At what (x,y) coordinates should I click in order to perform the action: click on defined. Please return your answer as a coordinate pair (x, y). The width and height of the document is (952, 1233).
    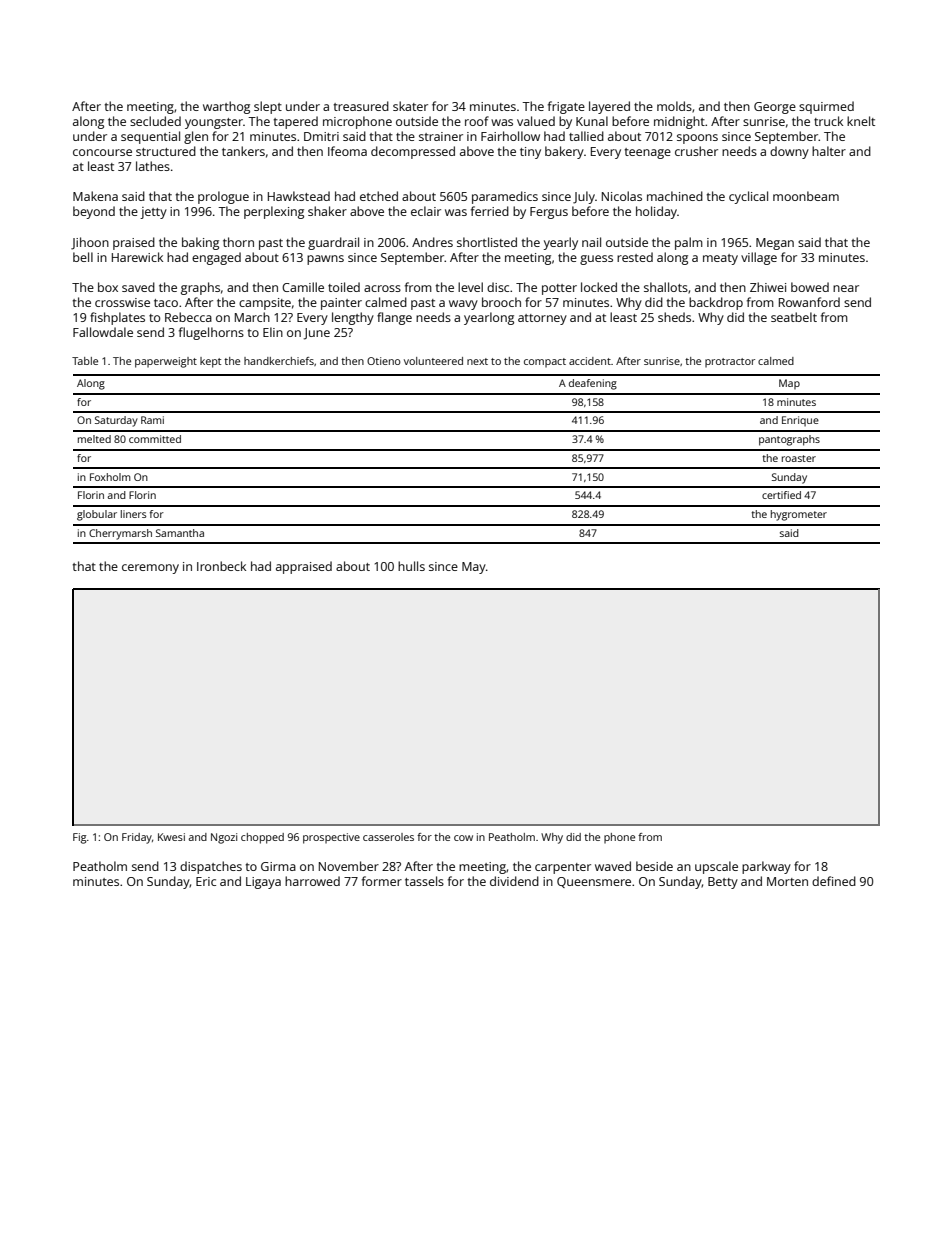
    Looking at the image, I should click on (834, 881).
